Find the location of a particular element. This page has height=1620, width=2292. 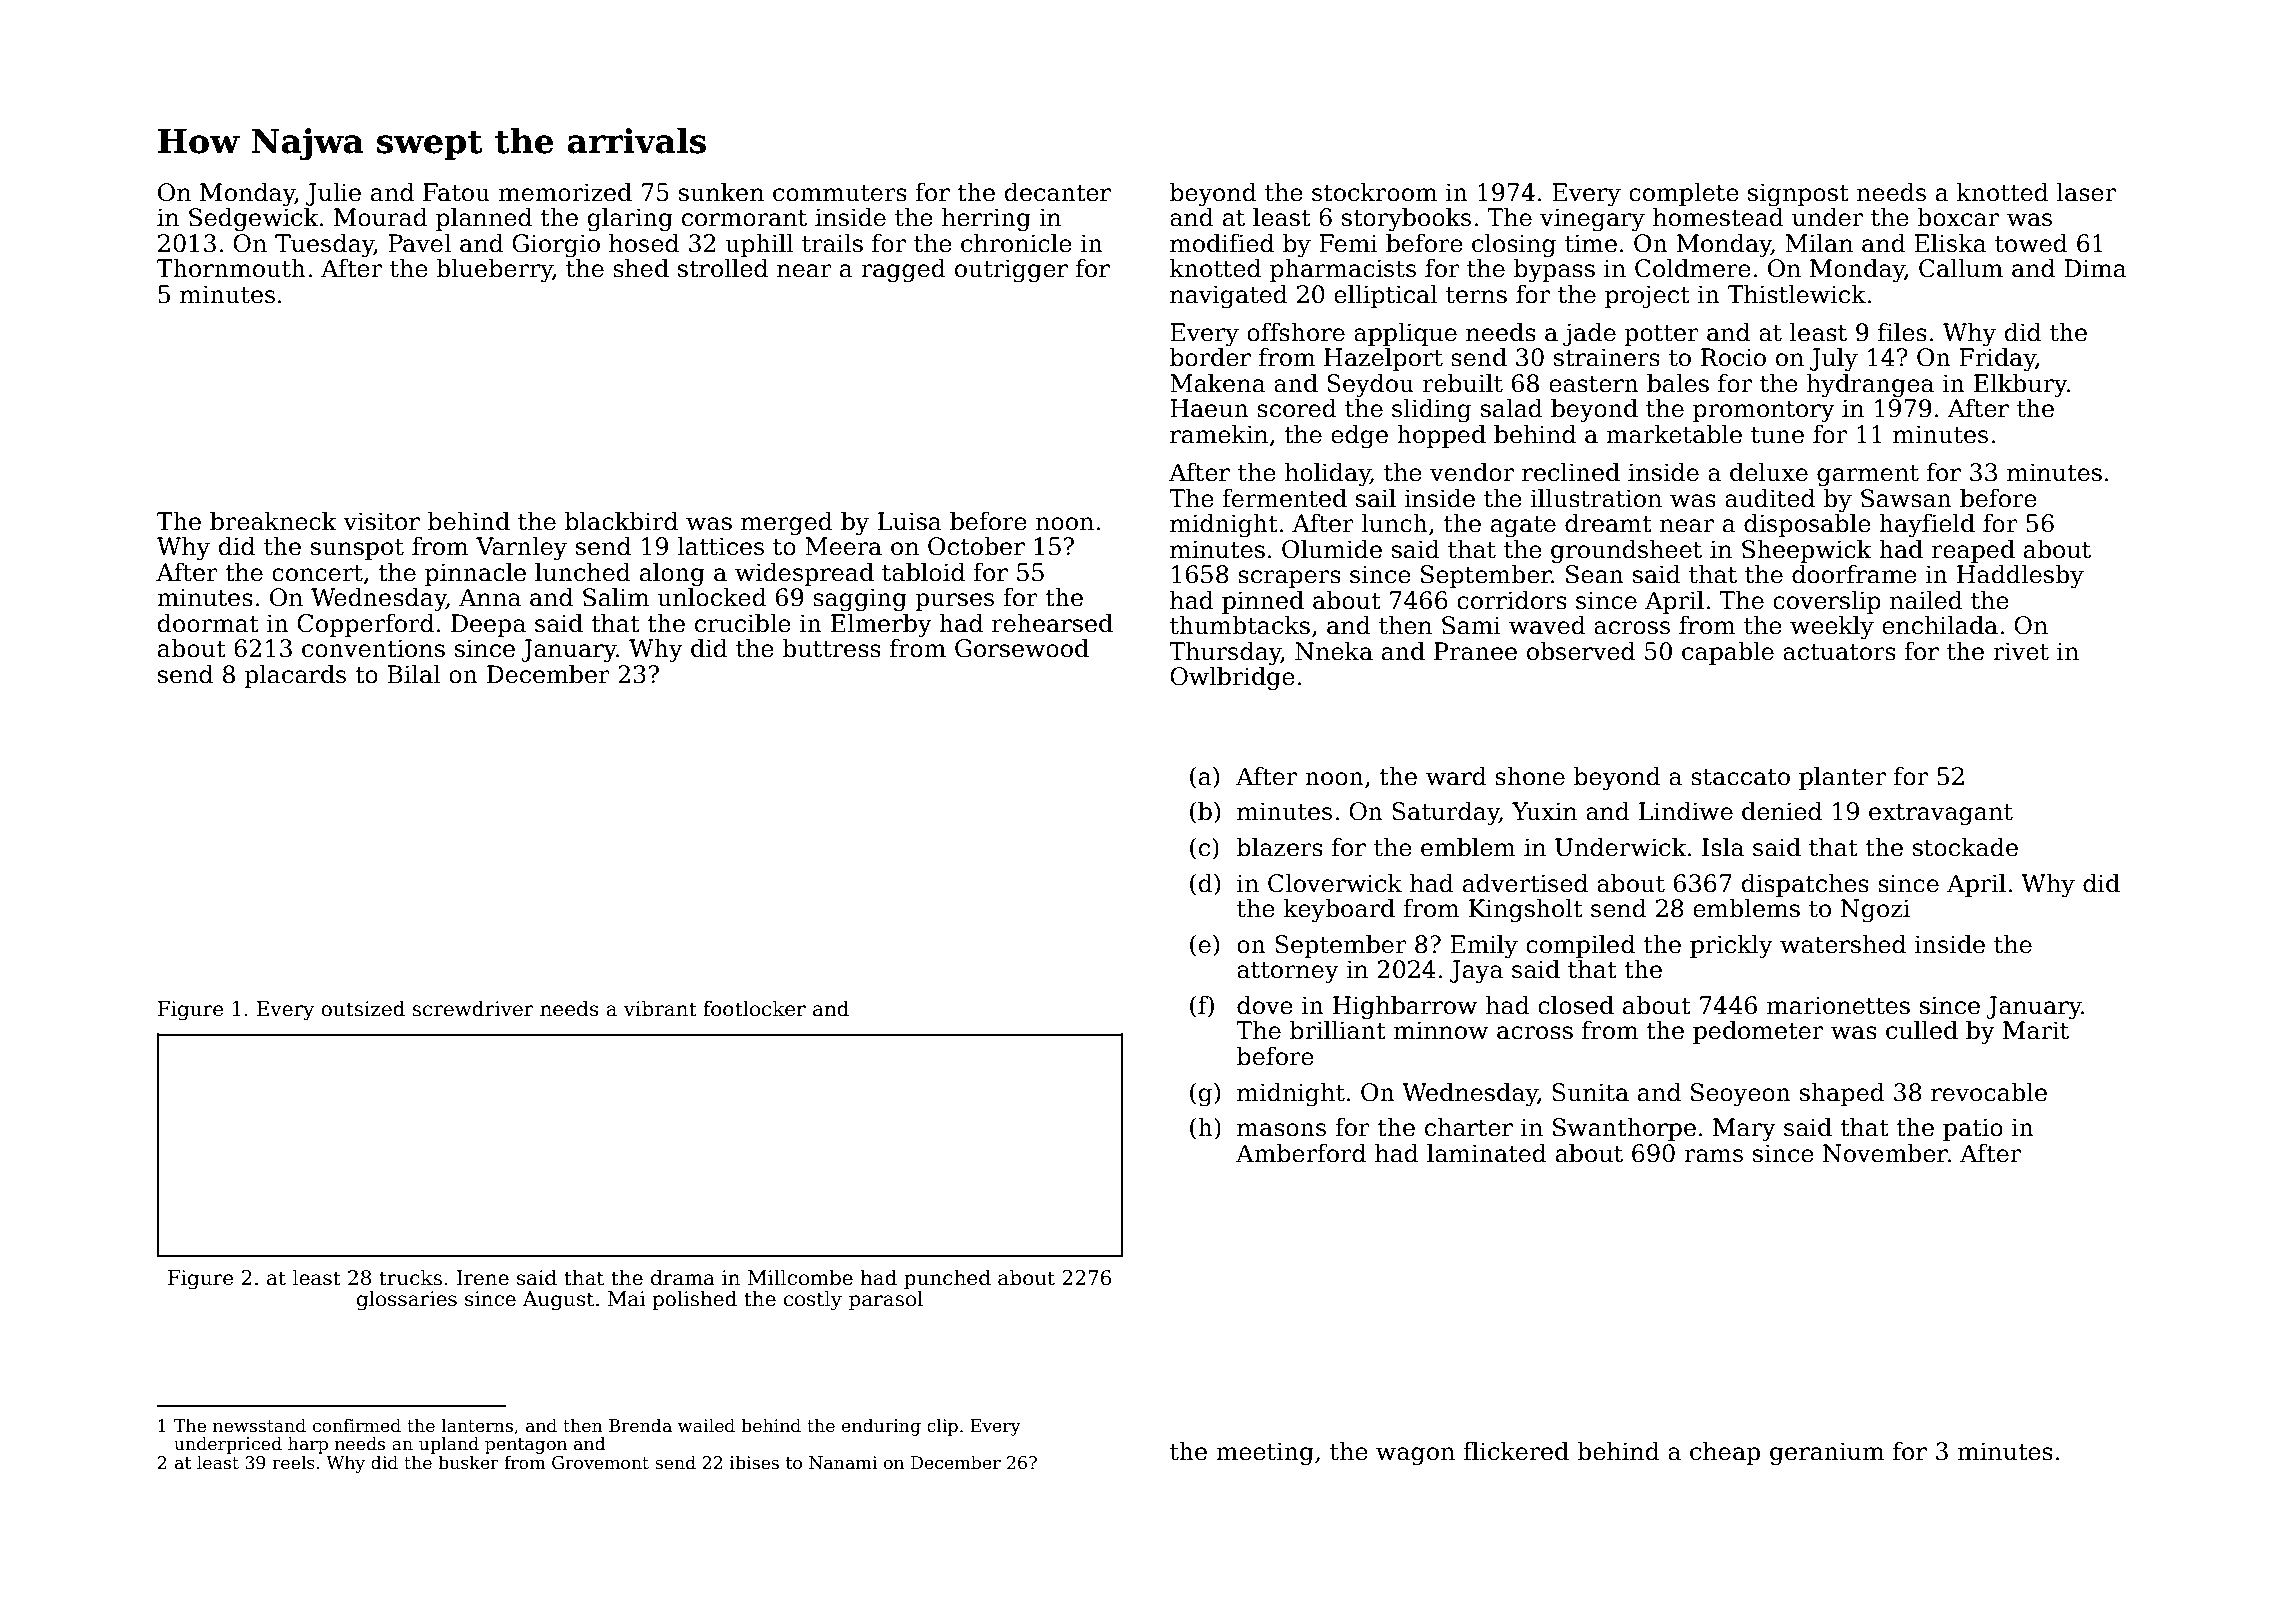

sliding is located at coordinates (1432, 410).
